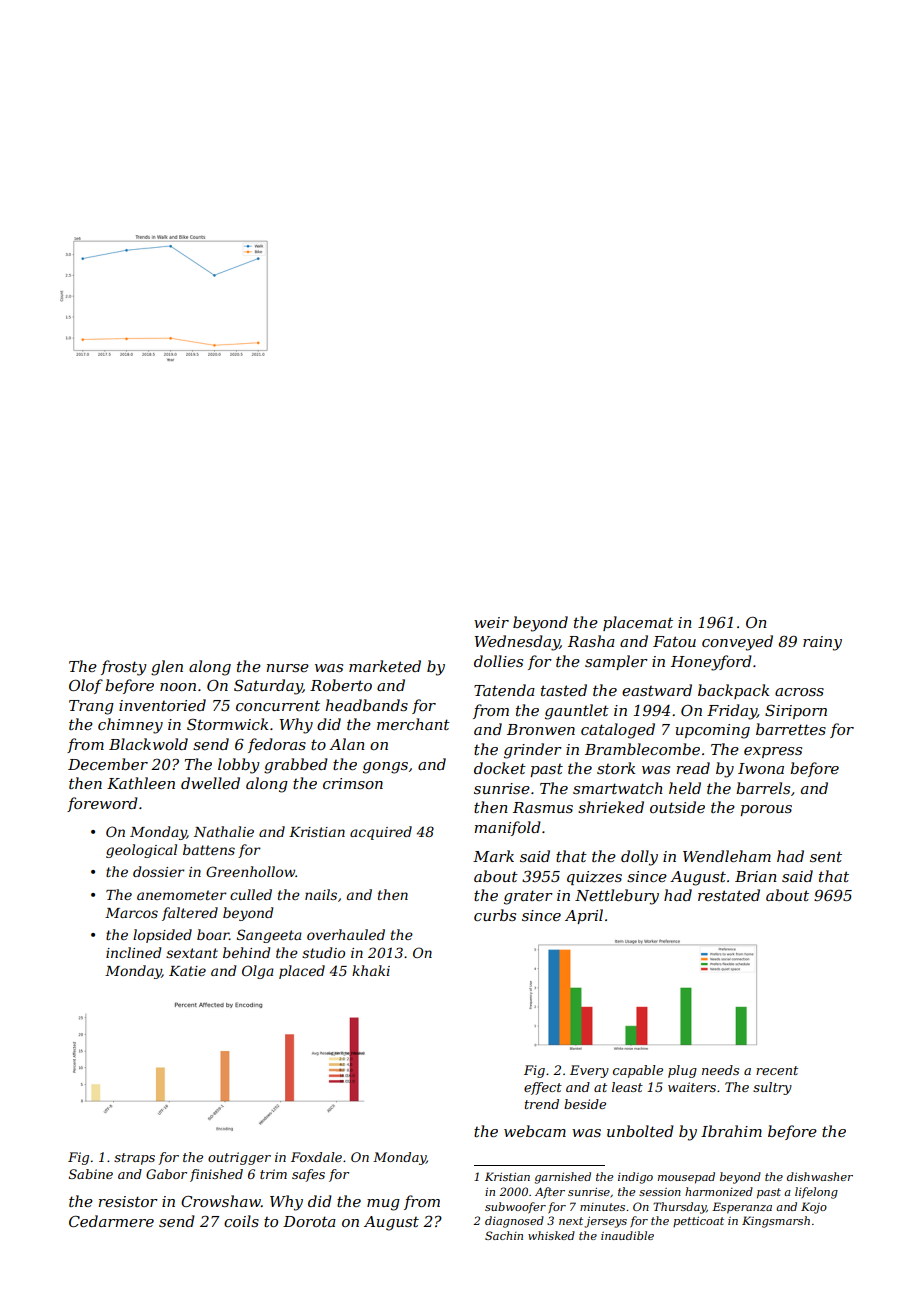 The height and width of the screenshot is (1308, 924). I want to click on nurse, so click(287, 668).
